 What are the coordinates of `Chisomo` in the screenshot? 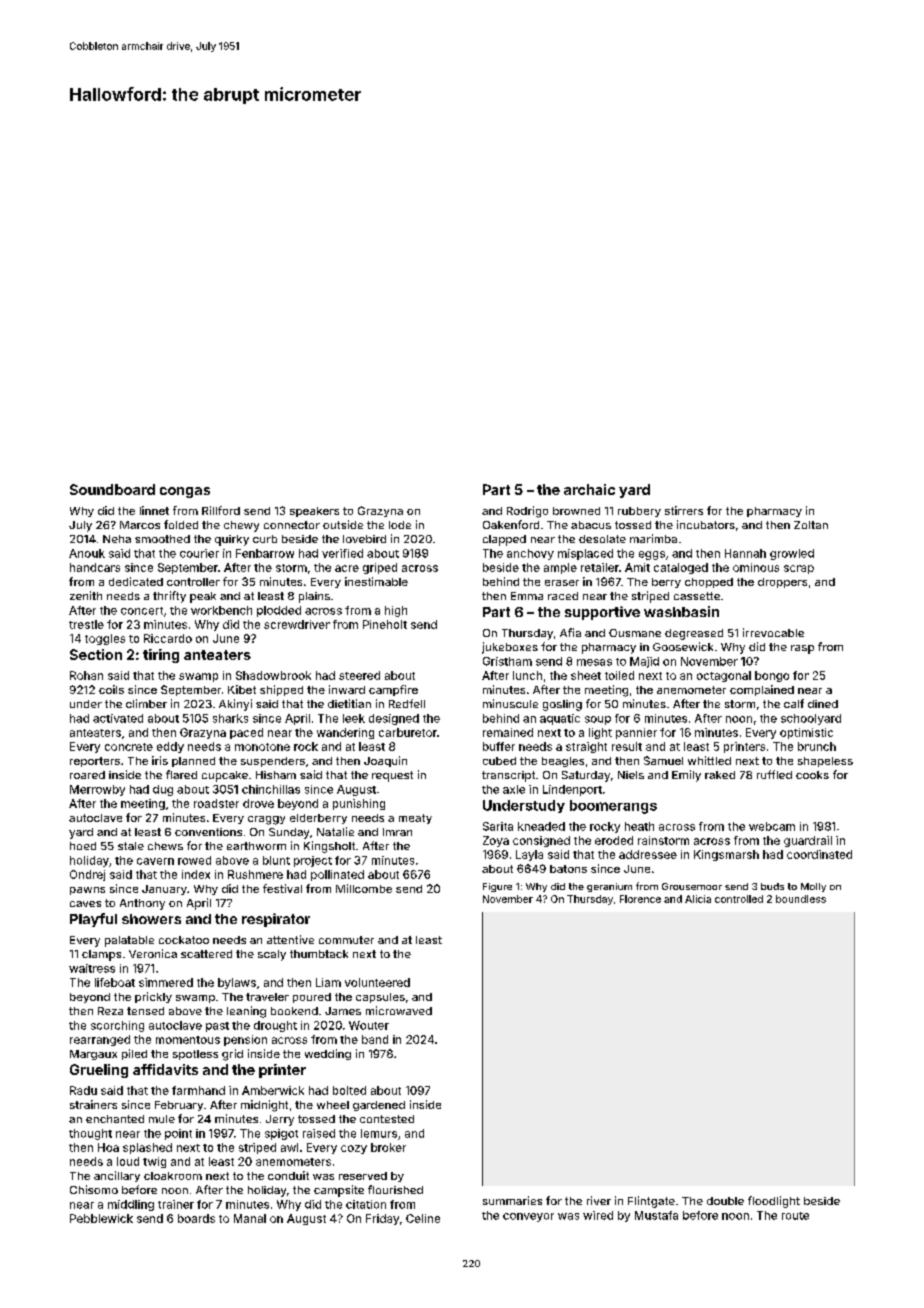 It's located at (94, 1189).
